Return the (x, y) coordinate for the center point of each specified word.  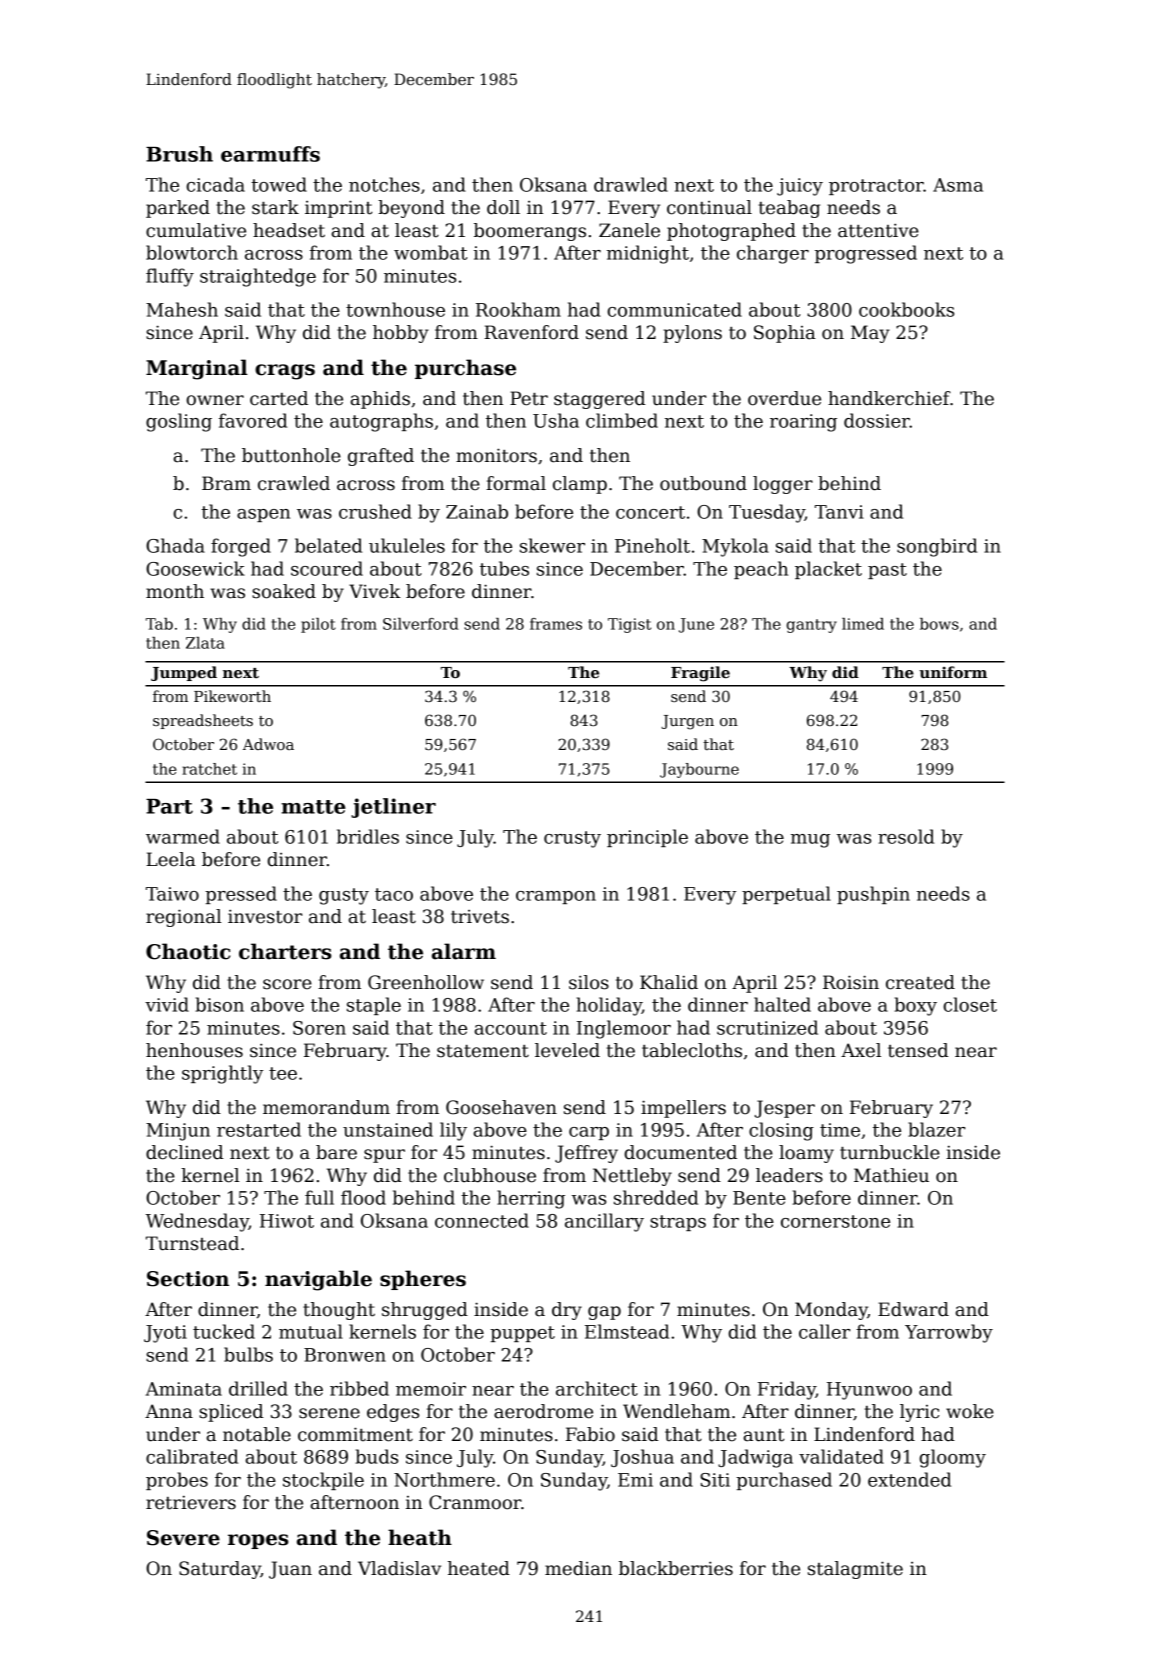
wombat (430, 252)
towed (279, 184)
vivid (167, 1004)
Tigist (629, 625)
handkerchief (889, 398)
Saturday (220, 1570)
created (920, 982)
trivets (480, 917)
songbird (937, 547)
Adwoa (268, 744)
